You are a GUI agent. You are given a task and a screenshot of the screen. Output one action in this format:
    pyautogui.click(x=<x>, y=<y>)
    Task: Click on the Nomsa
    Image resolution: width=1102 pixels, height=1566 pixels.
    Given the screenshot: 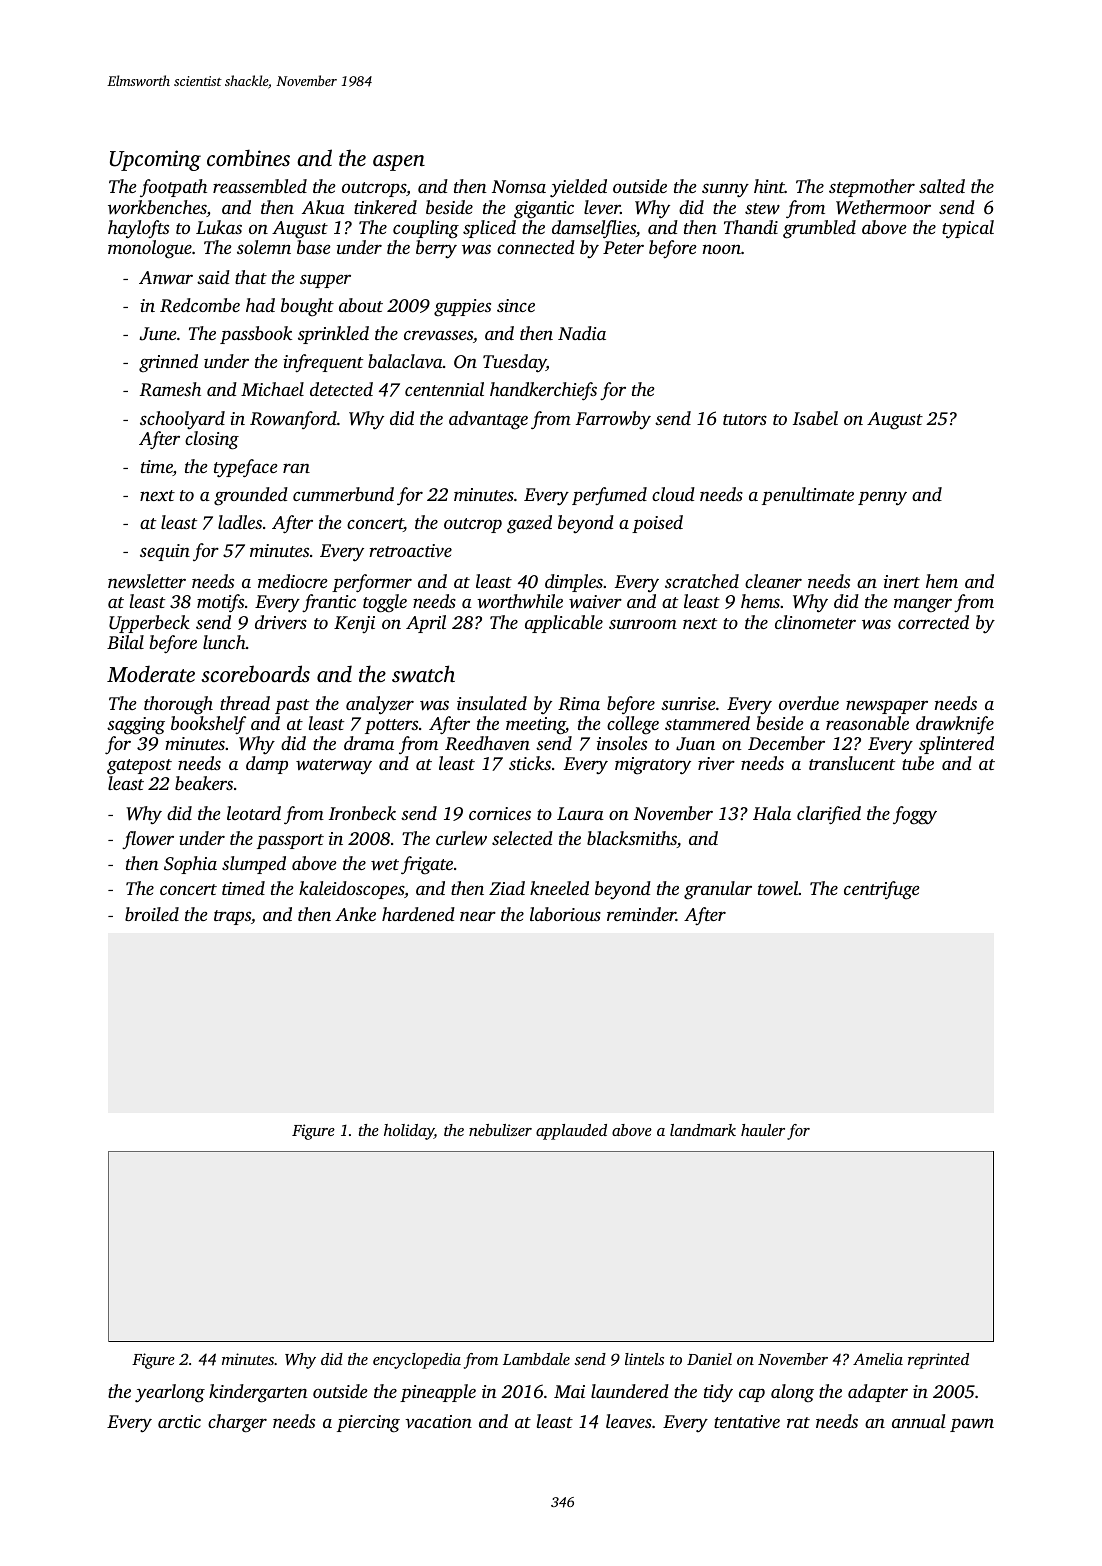 What is the action you would take?
    pyautogui.click(x=519, y=186)
